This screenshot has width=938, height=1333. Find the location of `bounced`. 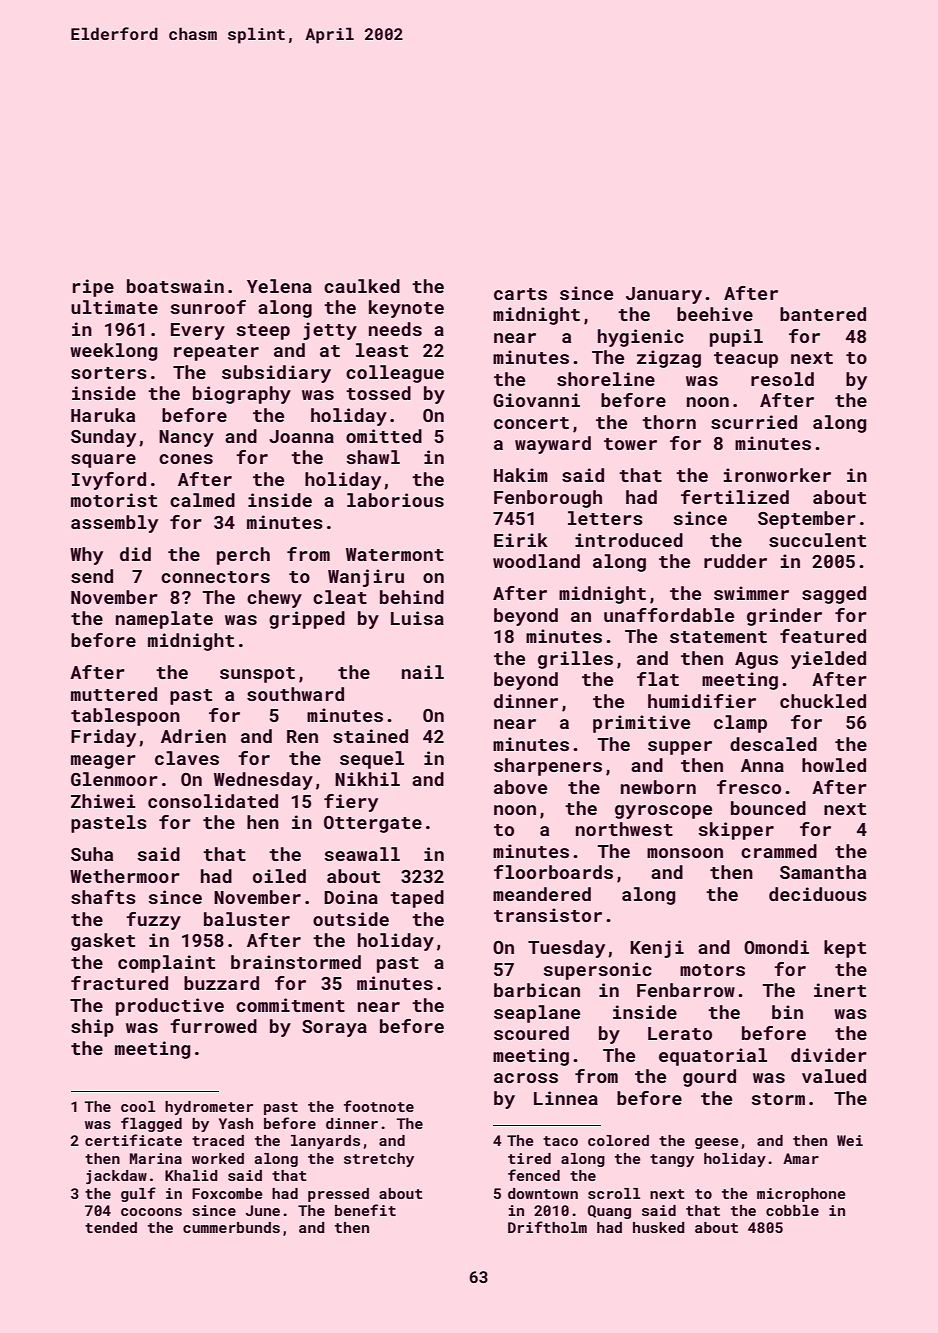

bounced is located at coordinates (768, 808).
